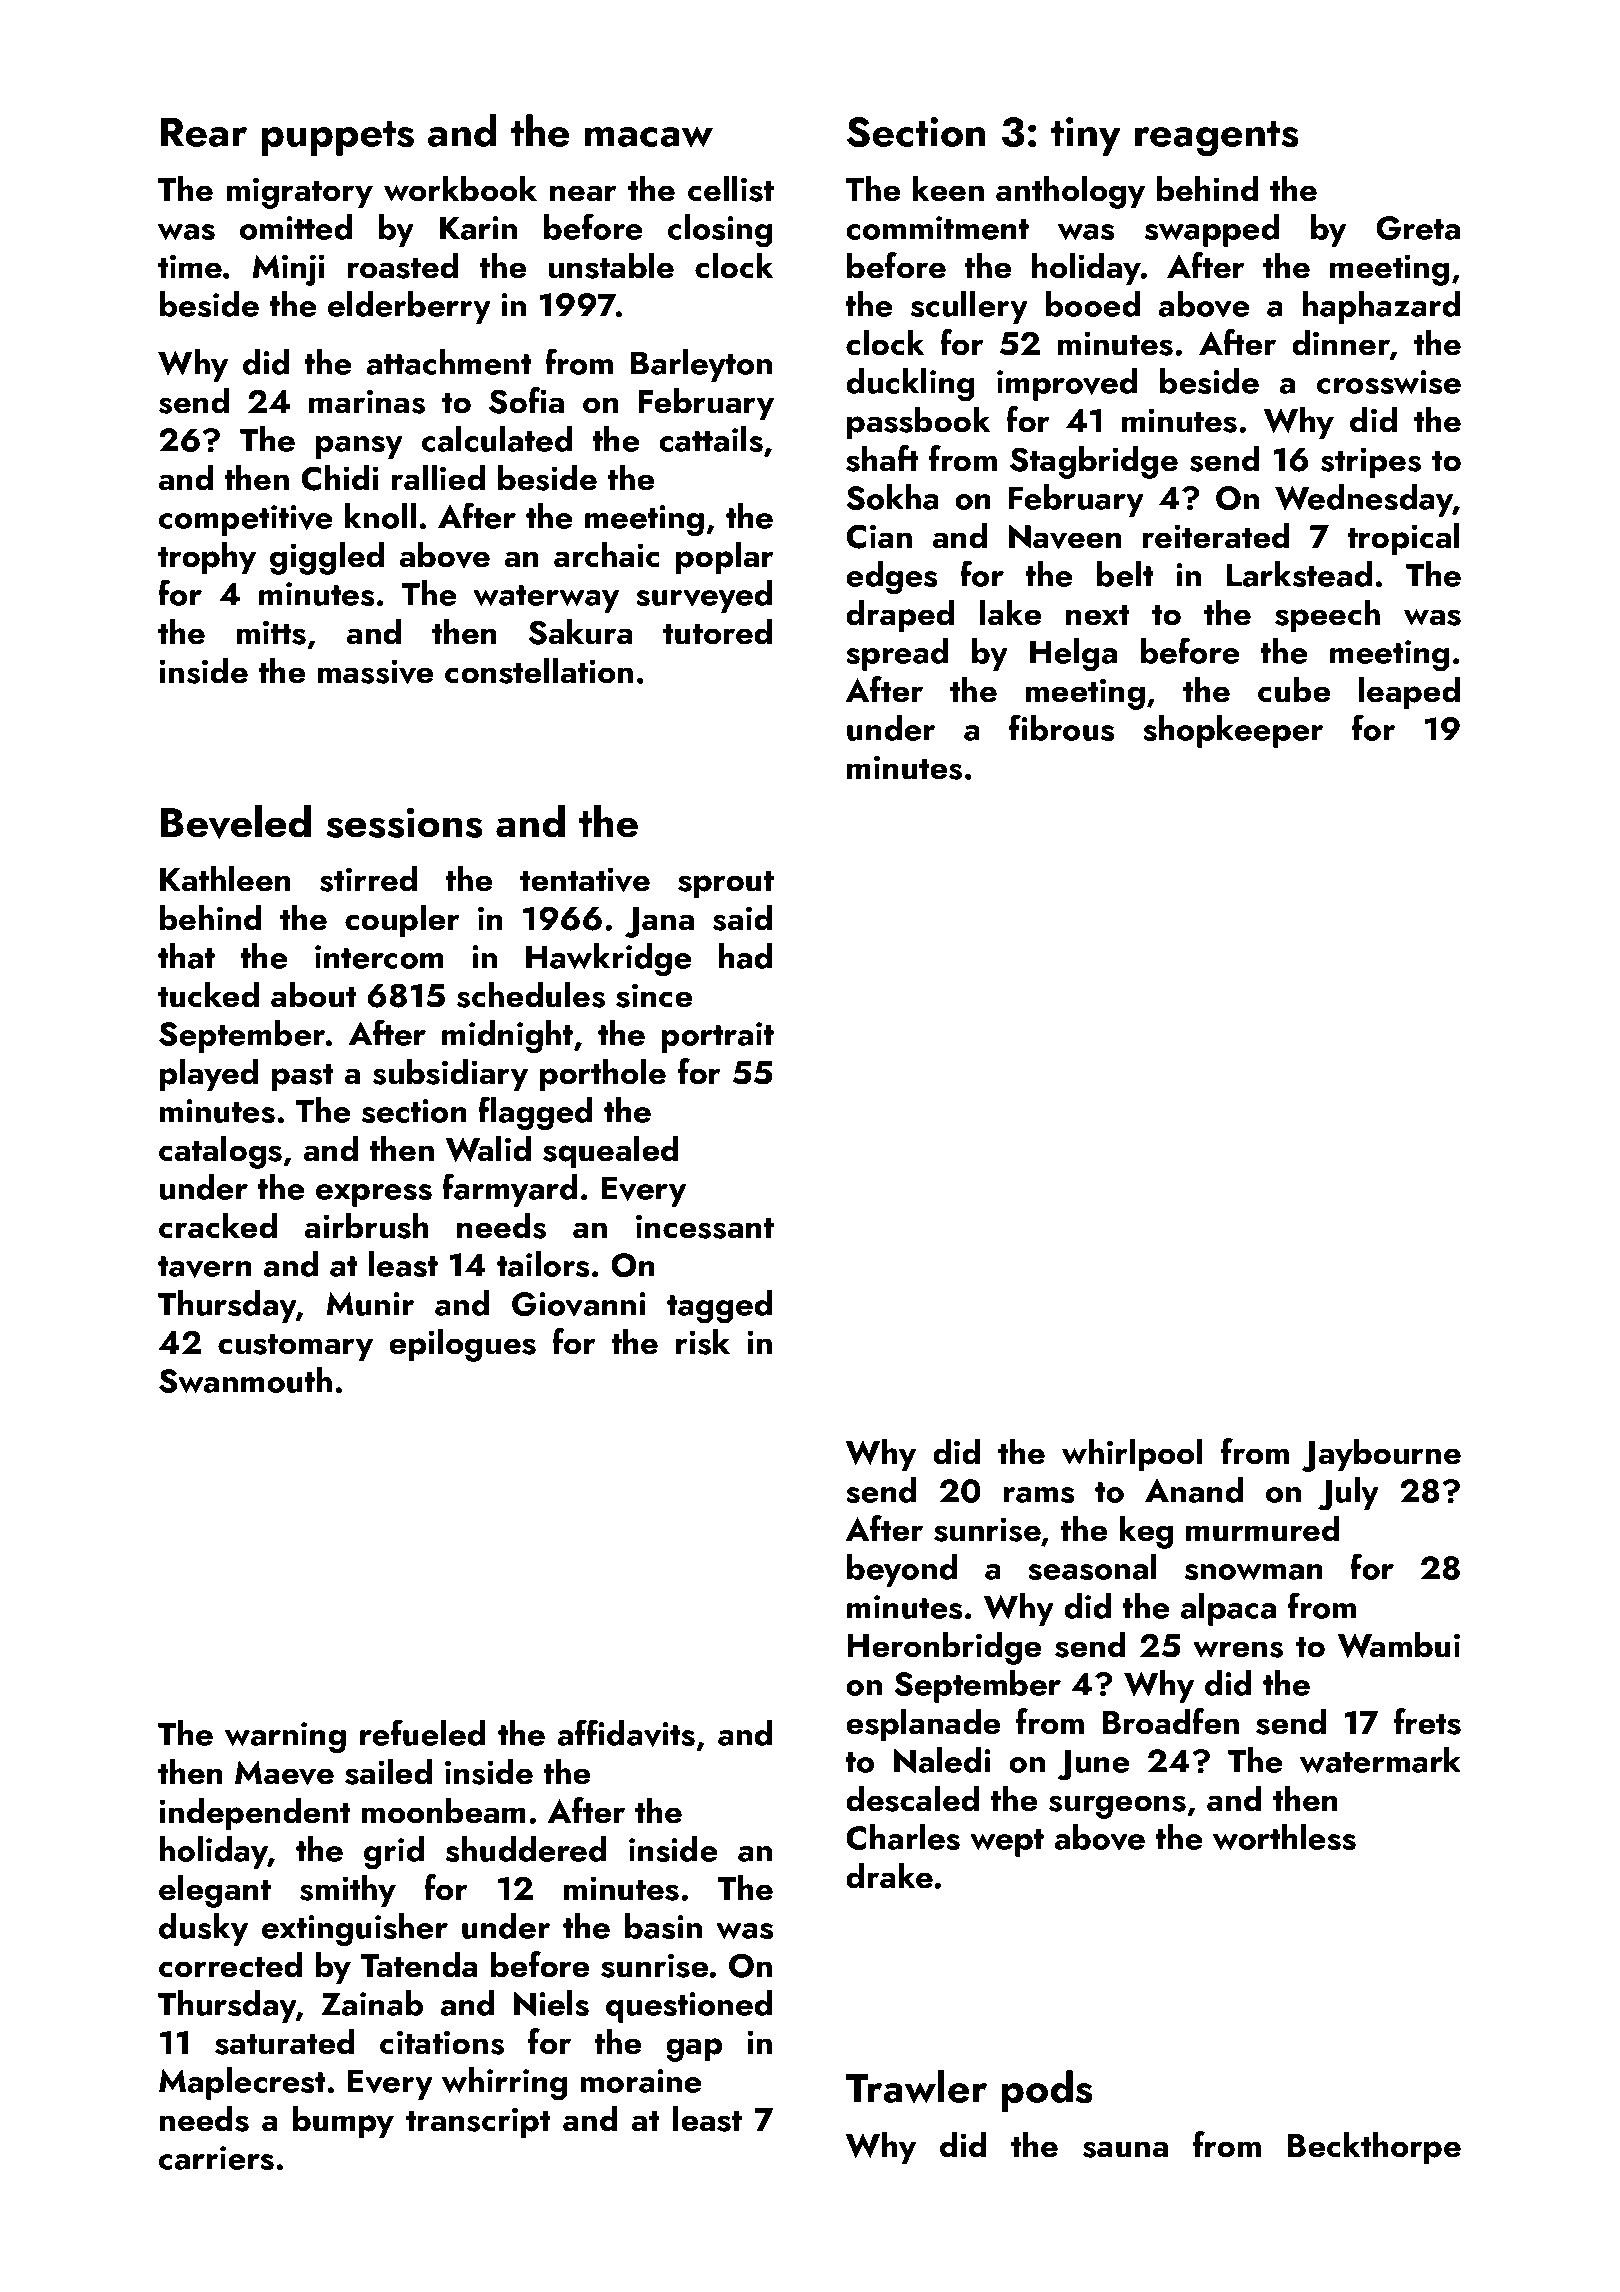  What do you see at coordinates (725, 557) in the page?
I see `poplar` at bounding box center [725, 557].
